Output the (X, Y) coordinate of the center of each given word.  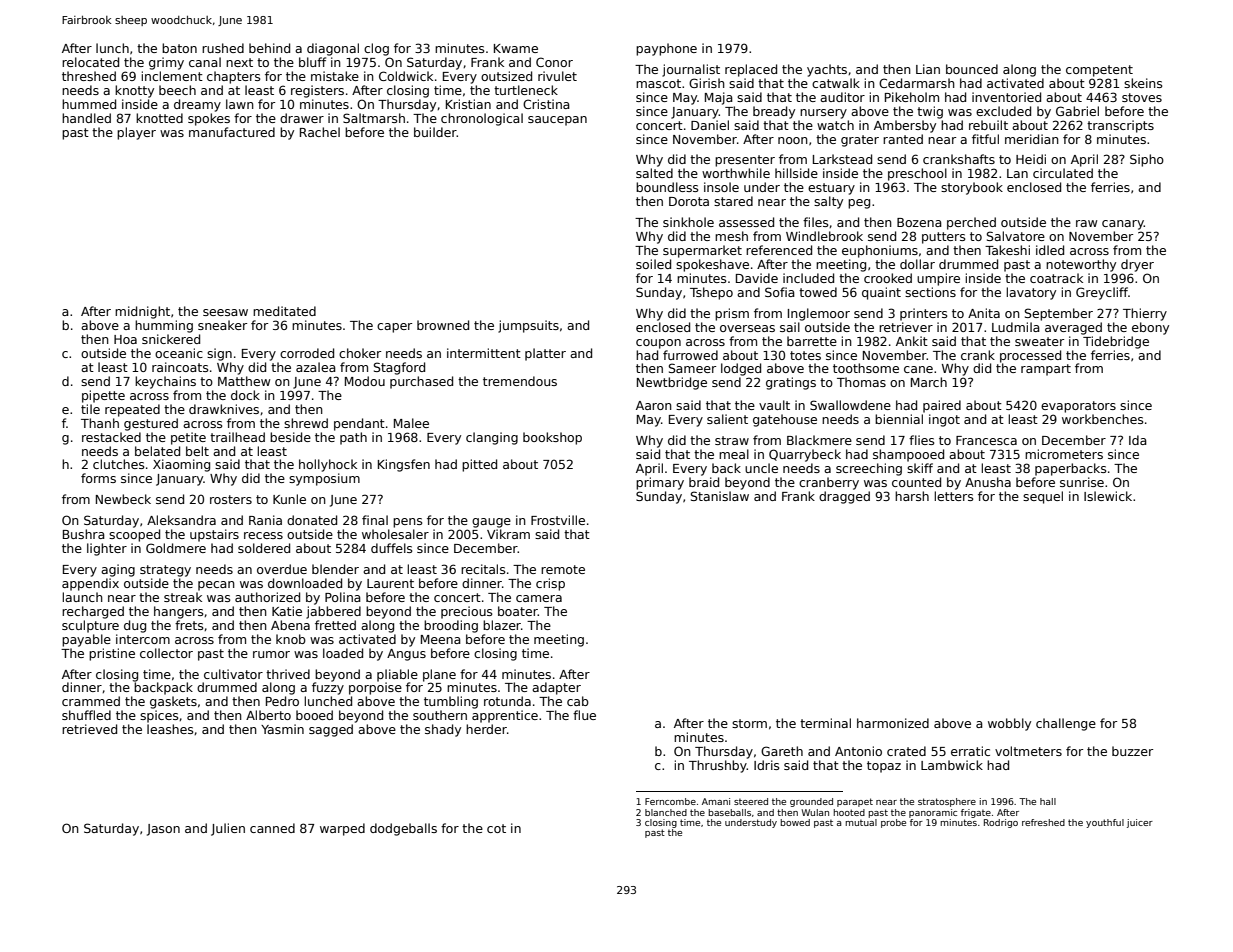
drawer (302, 118)
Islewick (1108, 496)
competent (1099, 71)
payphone (666, 49)
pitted (479, 465)
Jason (163, 830)
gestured (151, 424)
